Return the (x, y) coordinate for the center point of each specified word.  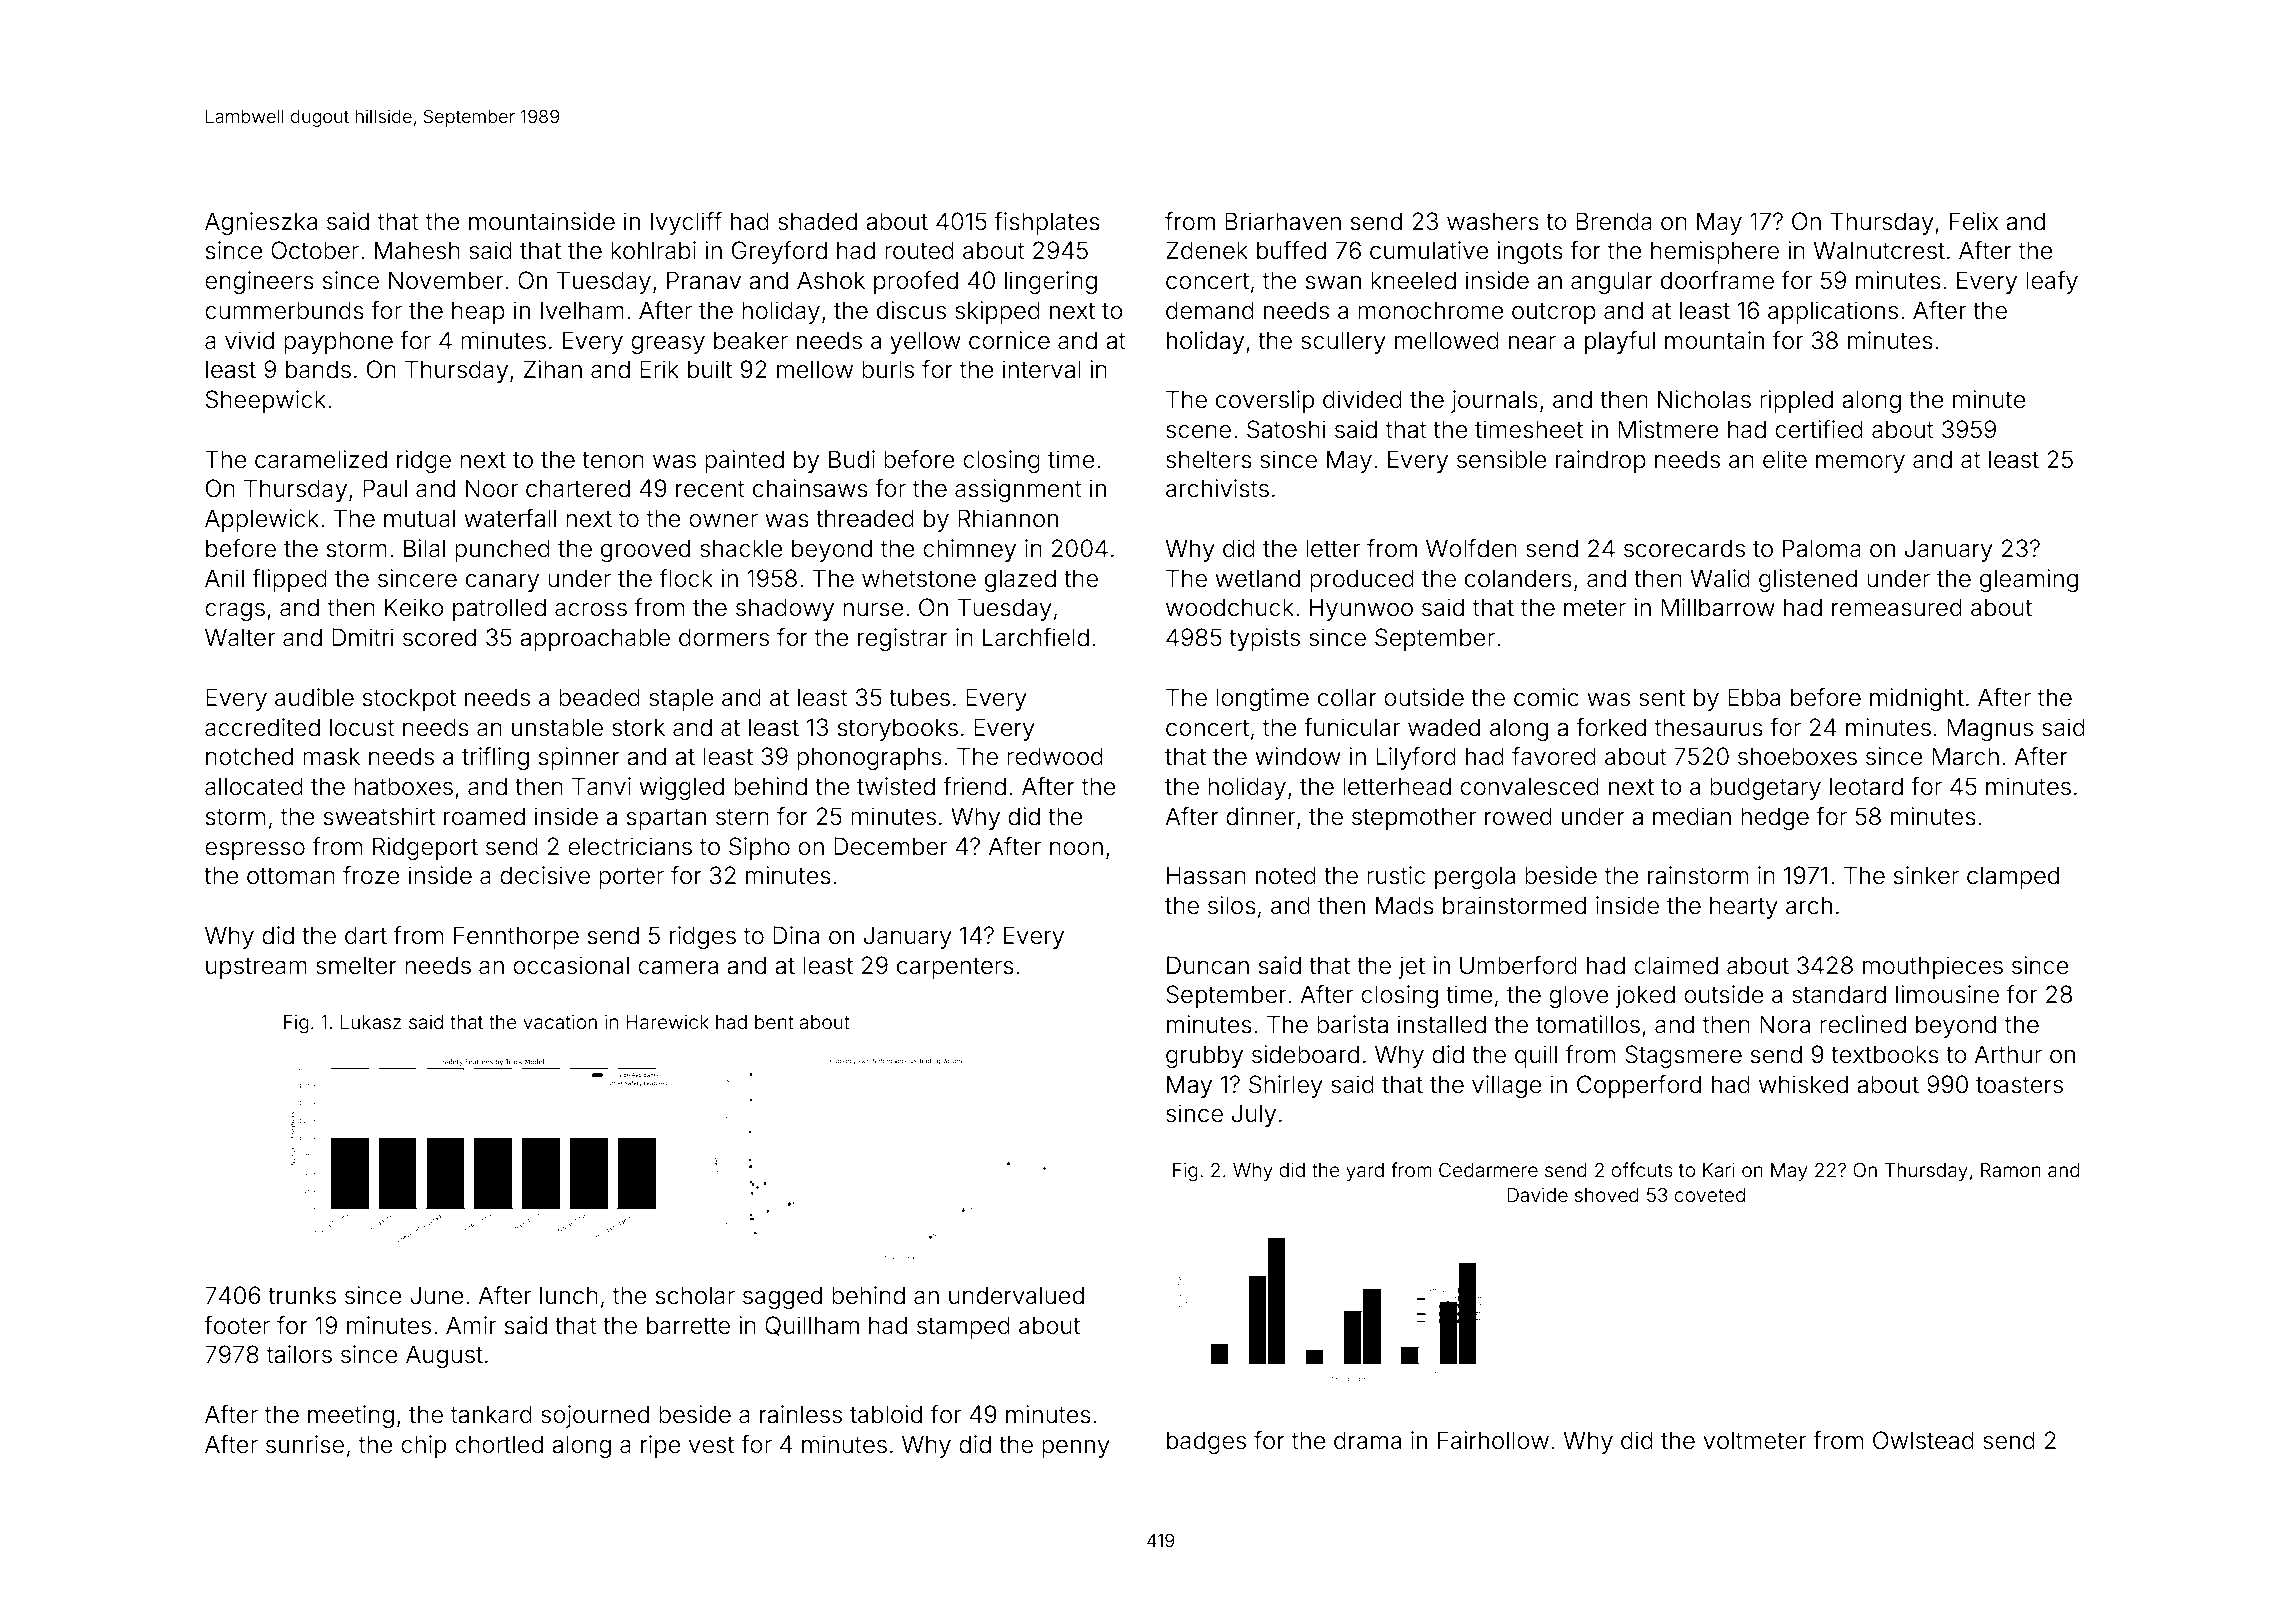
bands (318, 369)
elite (1785, 459)
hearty (1744, 907)
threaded (865, 518)
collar (1347, 697)
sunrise (305, 1444)
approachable (595, 639)
